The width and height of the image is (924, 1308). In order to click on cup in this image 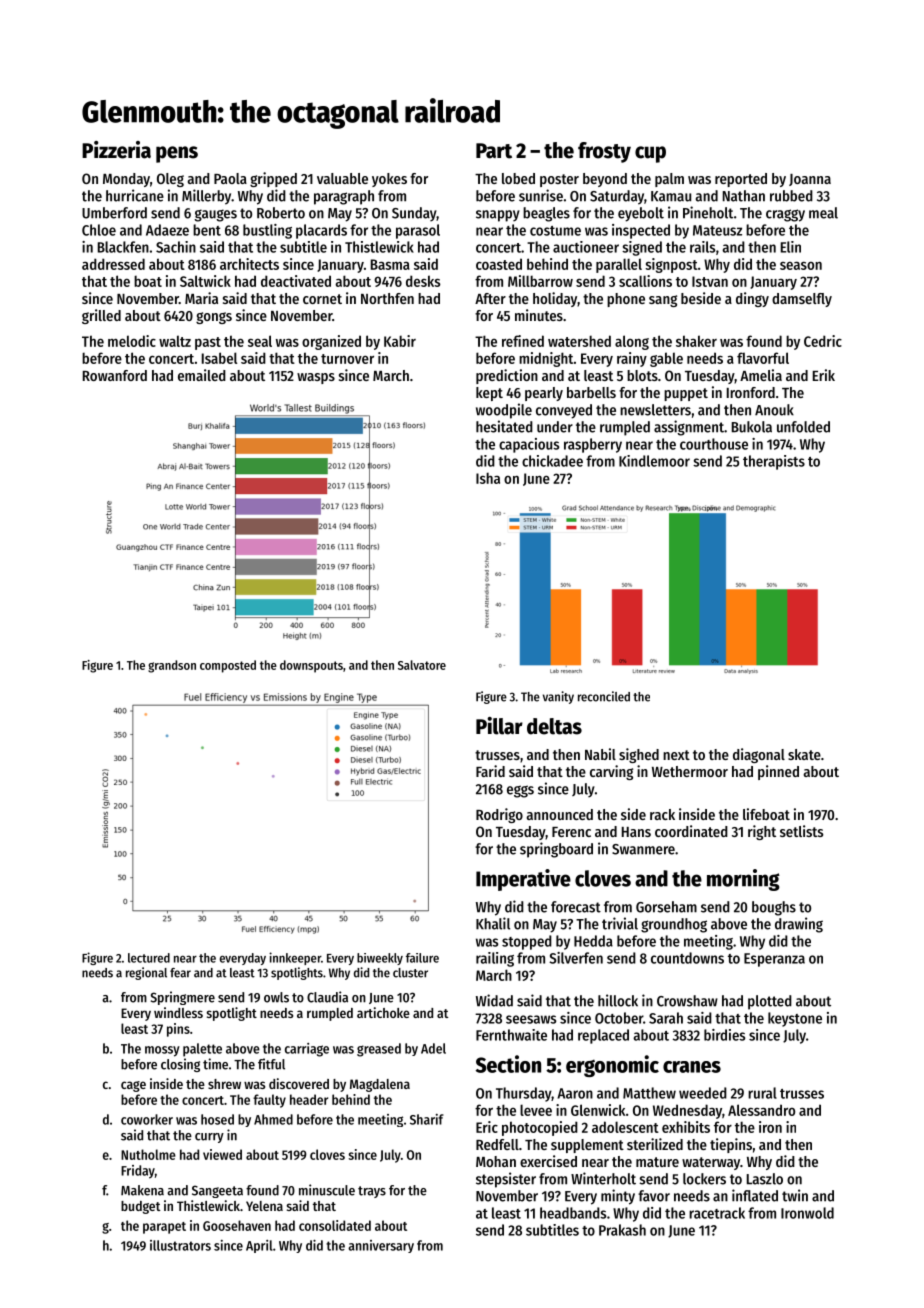, I will do `click(650, 154)`.
